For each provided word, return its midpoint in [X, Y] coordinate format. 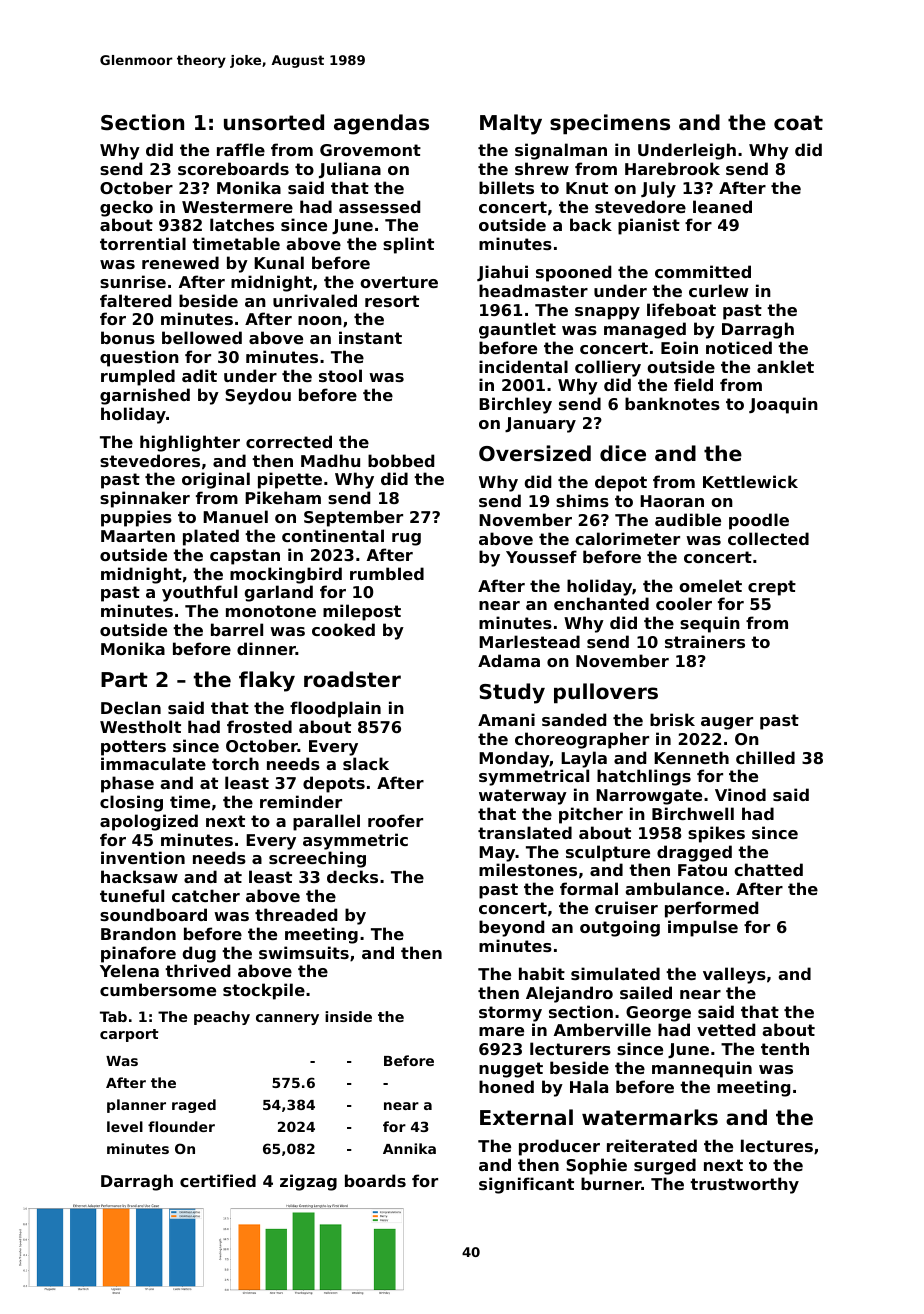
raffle [241, 149]
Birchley [515, 405]
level [125, 1126]
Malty [511, 124]
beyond [511, 928]
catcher [206, 895]
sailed [646, 992]
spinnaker [145, 499]
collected [768, 538]
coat [798, 123]
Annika [409, 1148]
